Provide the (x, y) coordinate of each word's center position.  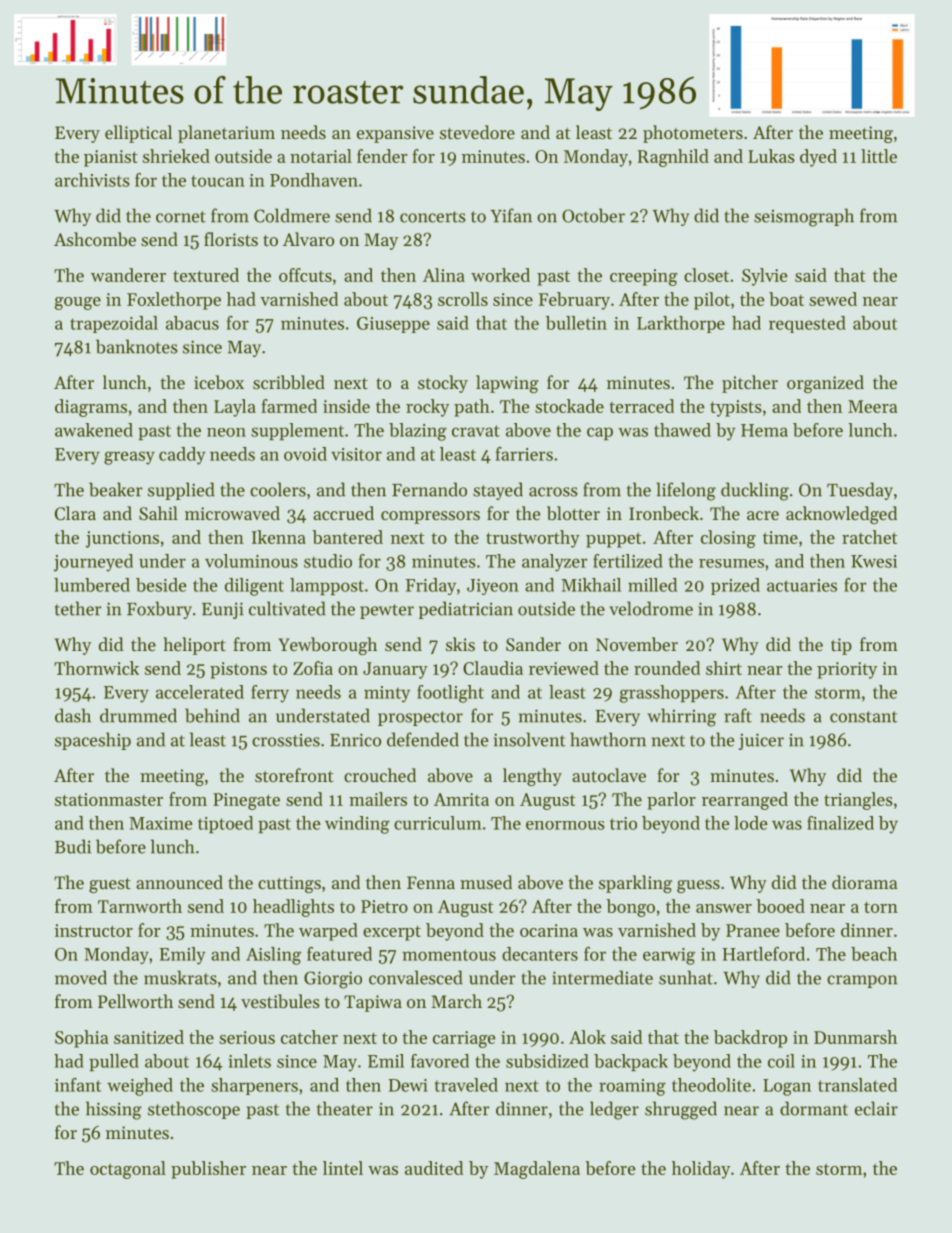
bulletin (576, 323)
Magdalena (537, 1170)
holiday (701, 1170)
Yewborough (327, 646)
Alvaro (308, 239)
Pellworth (135, 1001)
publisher (208, 1170)
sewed (833, 299)
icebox (219, 382)
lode (751, 823)
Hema (764, 430)
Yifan (511, 215)
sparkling (635, 884)
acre (763, 515)
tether (78, 608)
